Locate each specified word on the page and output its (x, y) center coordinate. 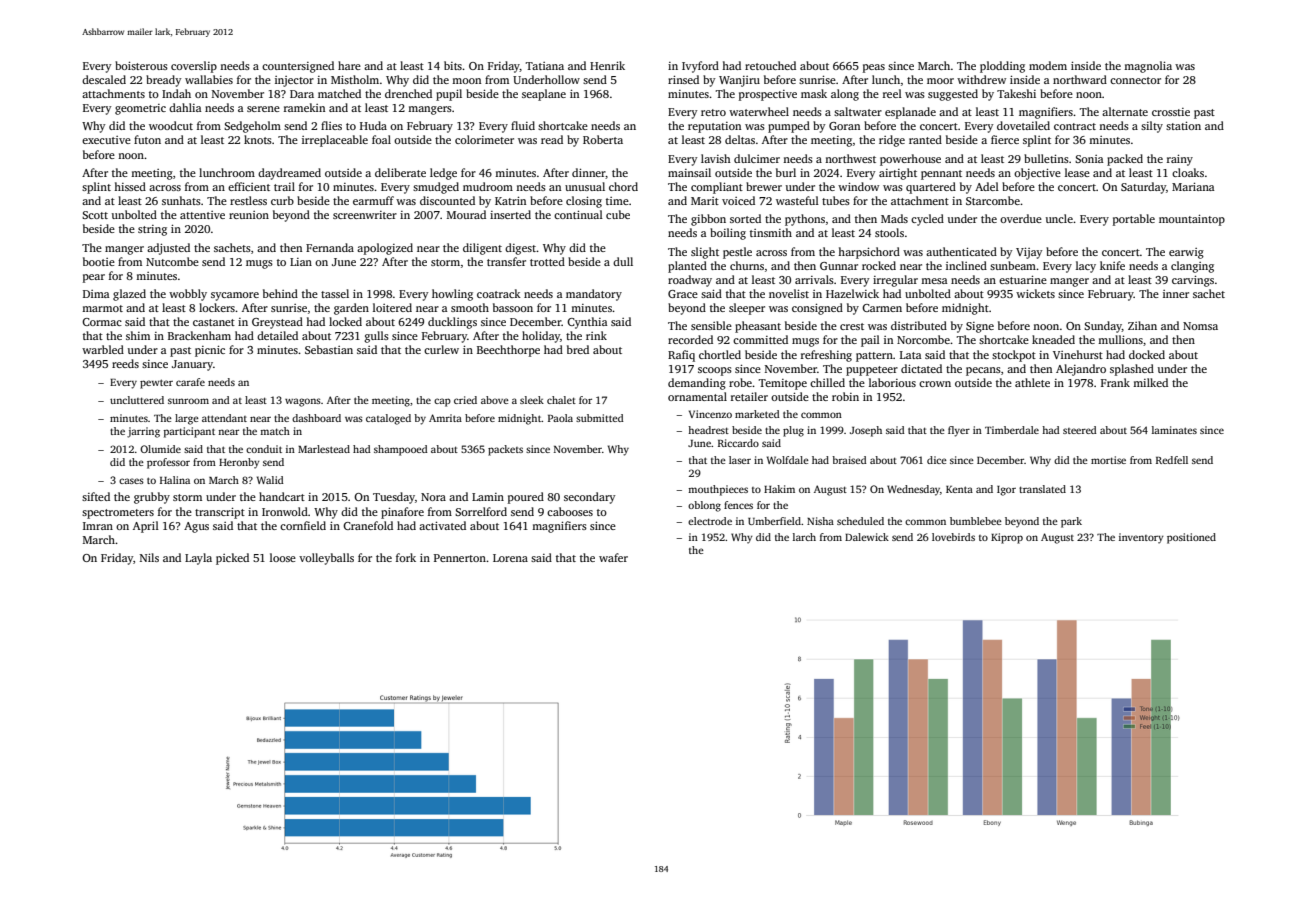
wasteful (797, 200)
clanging (1192, 267)
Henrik (607, 65)
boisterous (141, 65)
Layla (198, 559)
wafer (613, 557)
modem (1048, 65)
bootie (99, 261)
